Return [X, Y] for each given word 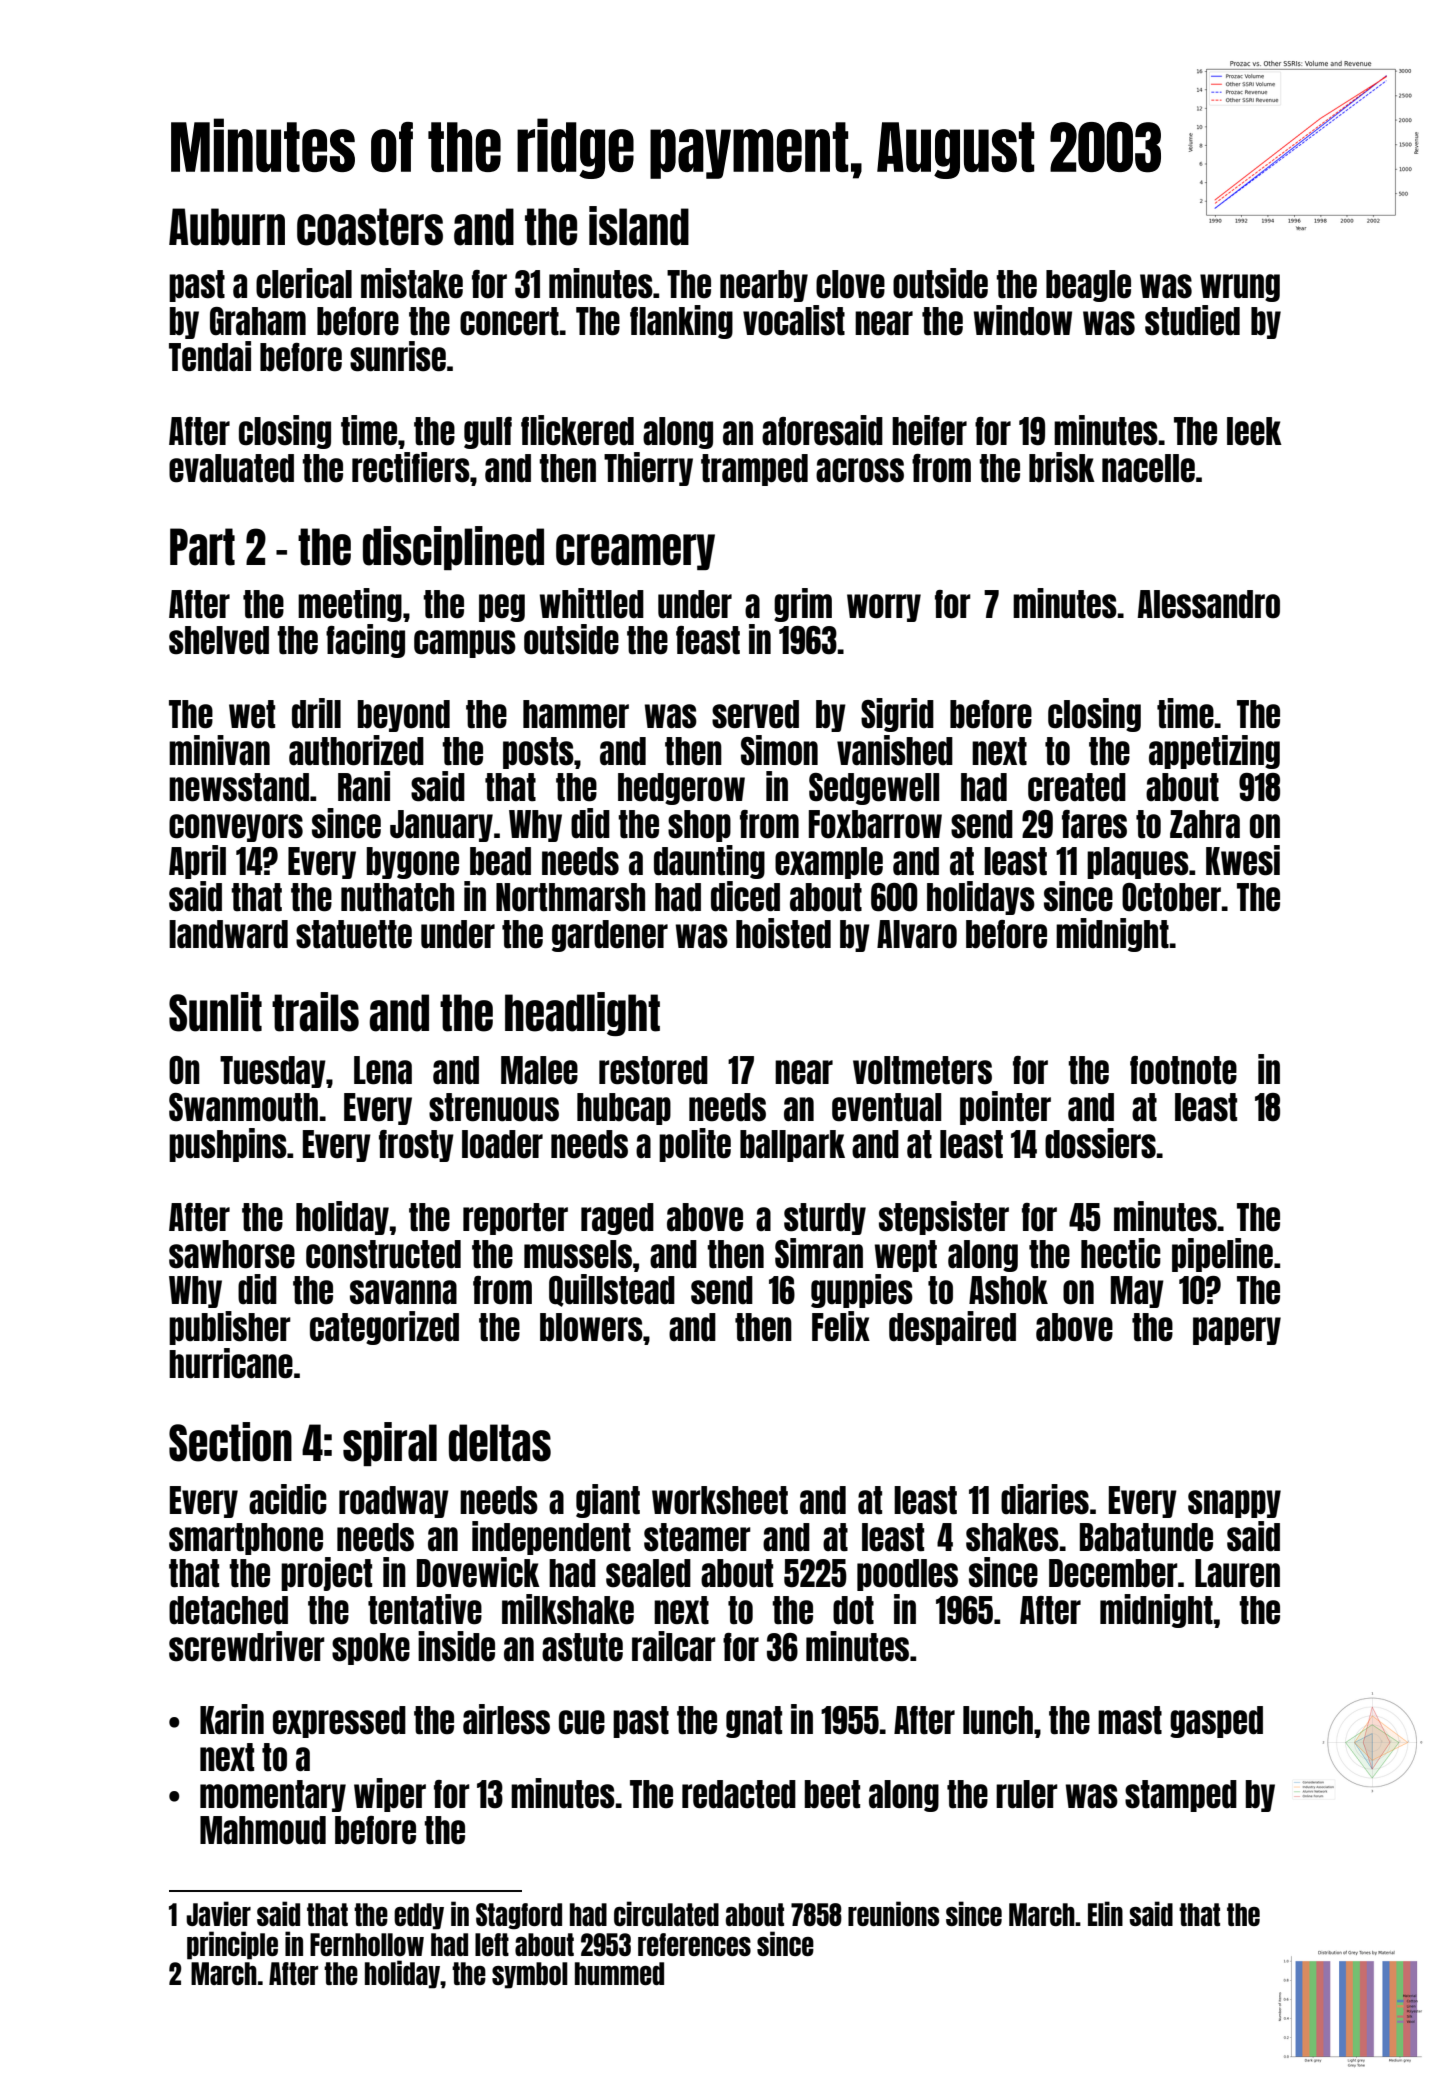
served [755, 714]
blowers [591, 1327]
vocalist [794, 320]
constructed [383, 1254]
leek [1254, 431]
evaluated [231, 468]
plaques [1138, 863]
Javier [218, 1913]
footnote [1183, 1070]
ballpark [792, 1146]
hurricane [231, 1363]
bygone [413, 863]
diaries [1045, 1499]
